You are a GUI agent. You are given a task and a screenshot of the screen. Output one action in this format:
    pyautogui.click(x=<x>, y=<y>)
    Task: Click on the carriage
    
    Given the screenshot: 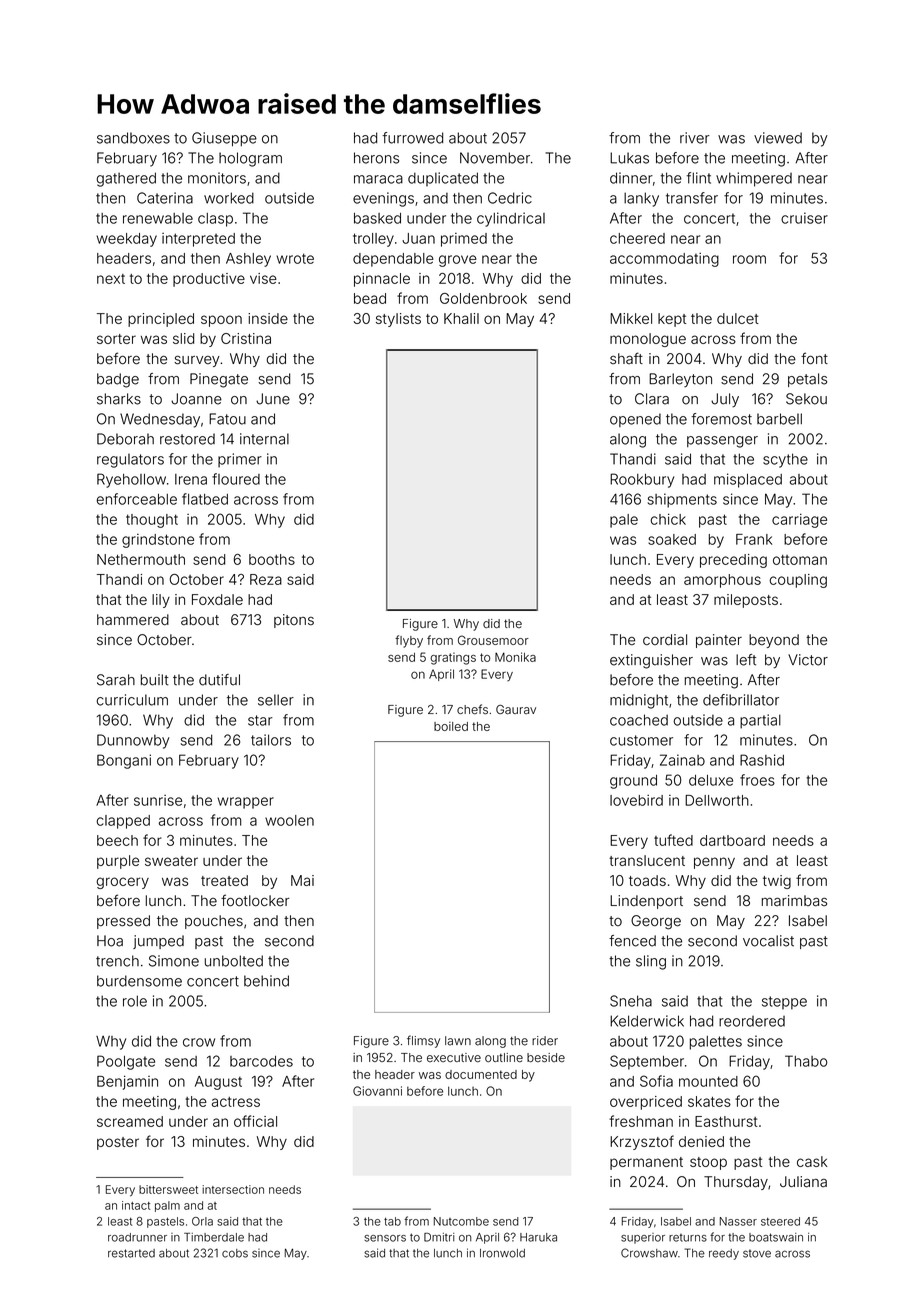 What is the action you would take?
    pyautogui.click(x=799, y=521)
